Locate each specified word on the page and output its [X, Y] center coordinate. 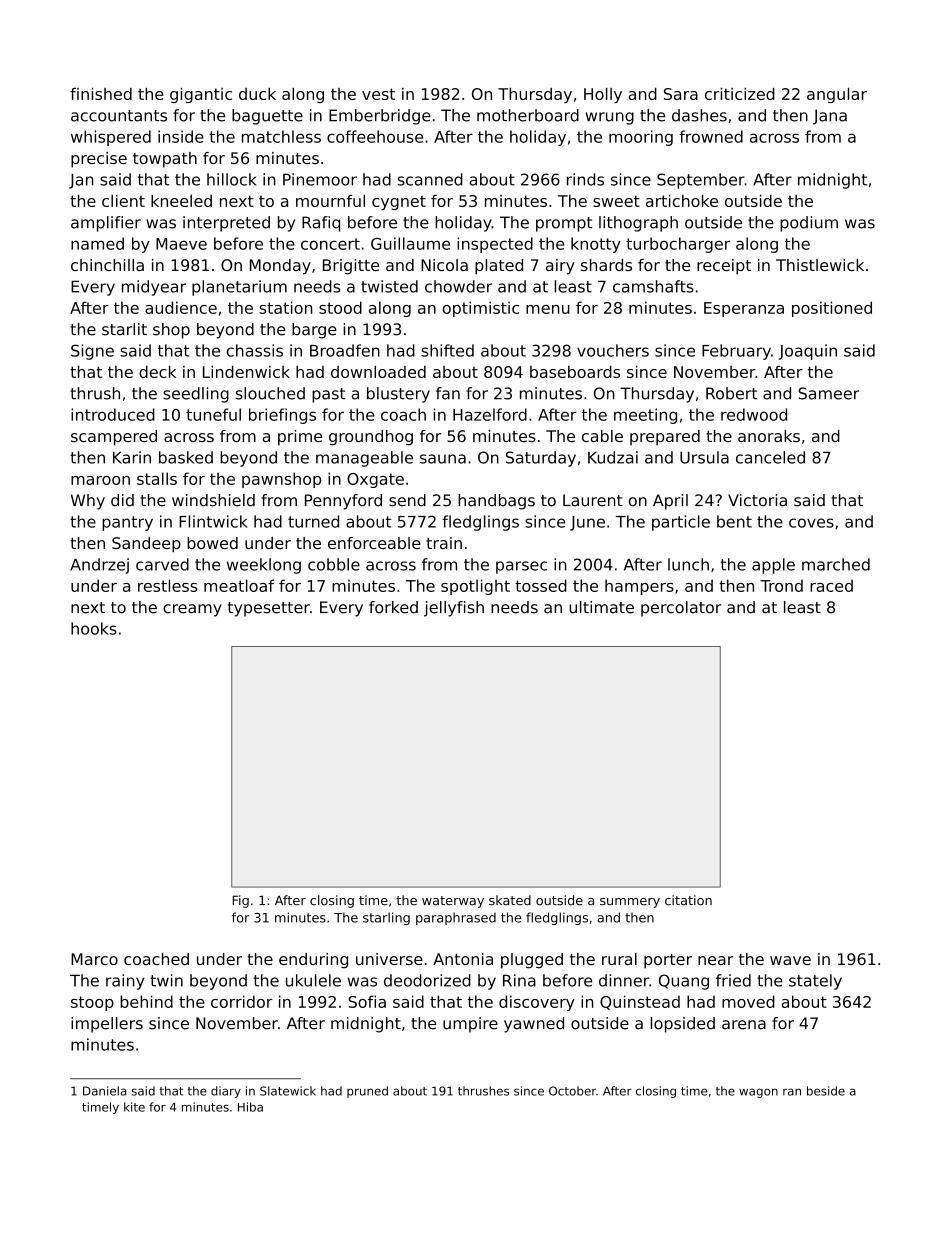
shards [606, 265]
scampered [114, 438]
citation [688, 900]
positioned [832, 309]
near [716, 960]
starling [386, 918]
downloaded [378, 371]
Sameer [828, 393]
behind [146, 1001]
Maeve [181, 244]
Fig [241, 901]
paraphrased [456, 918]
